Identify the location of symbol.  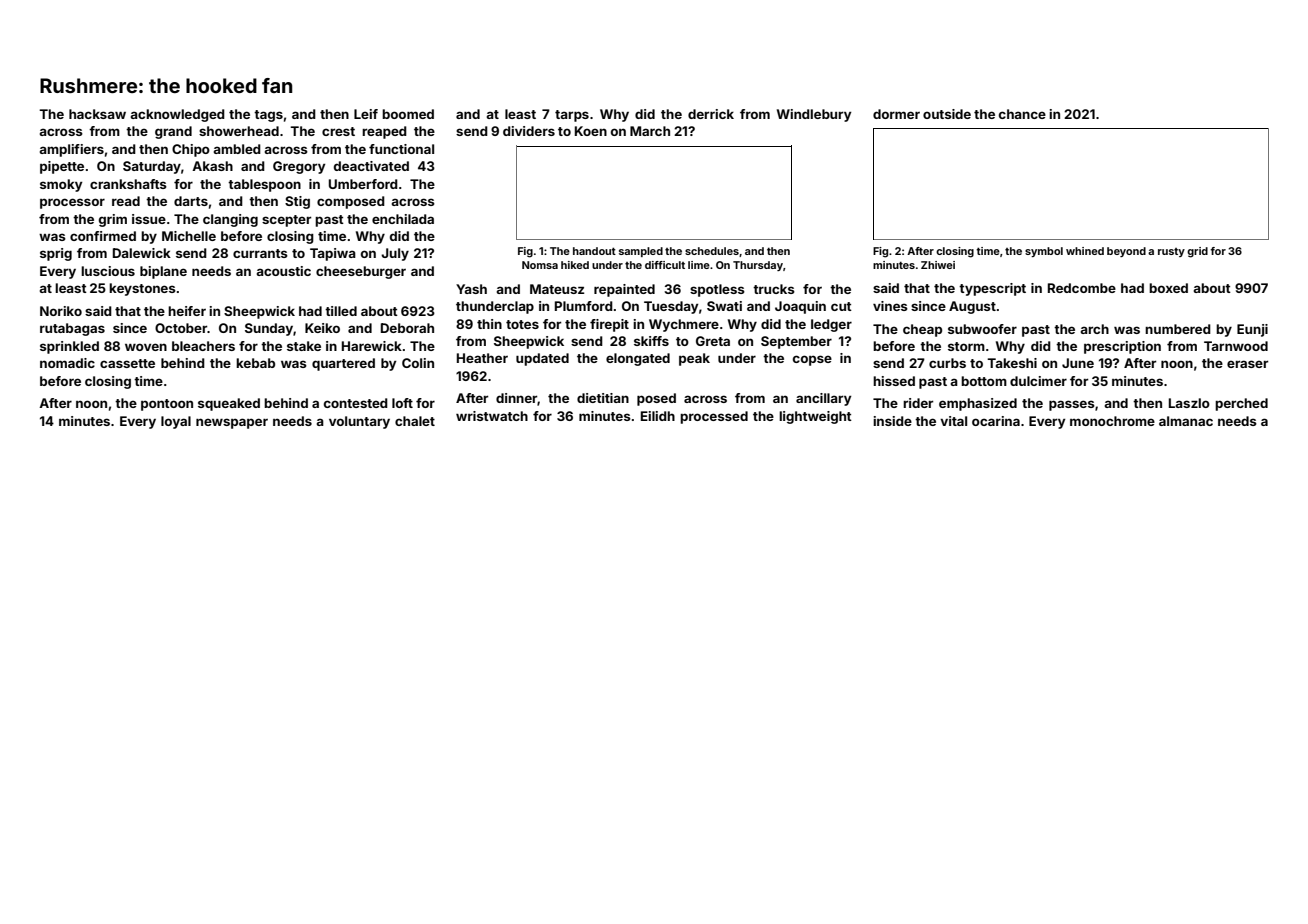
(1044, 252).
